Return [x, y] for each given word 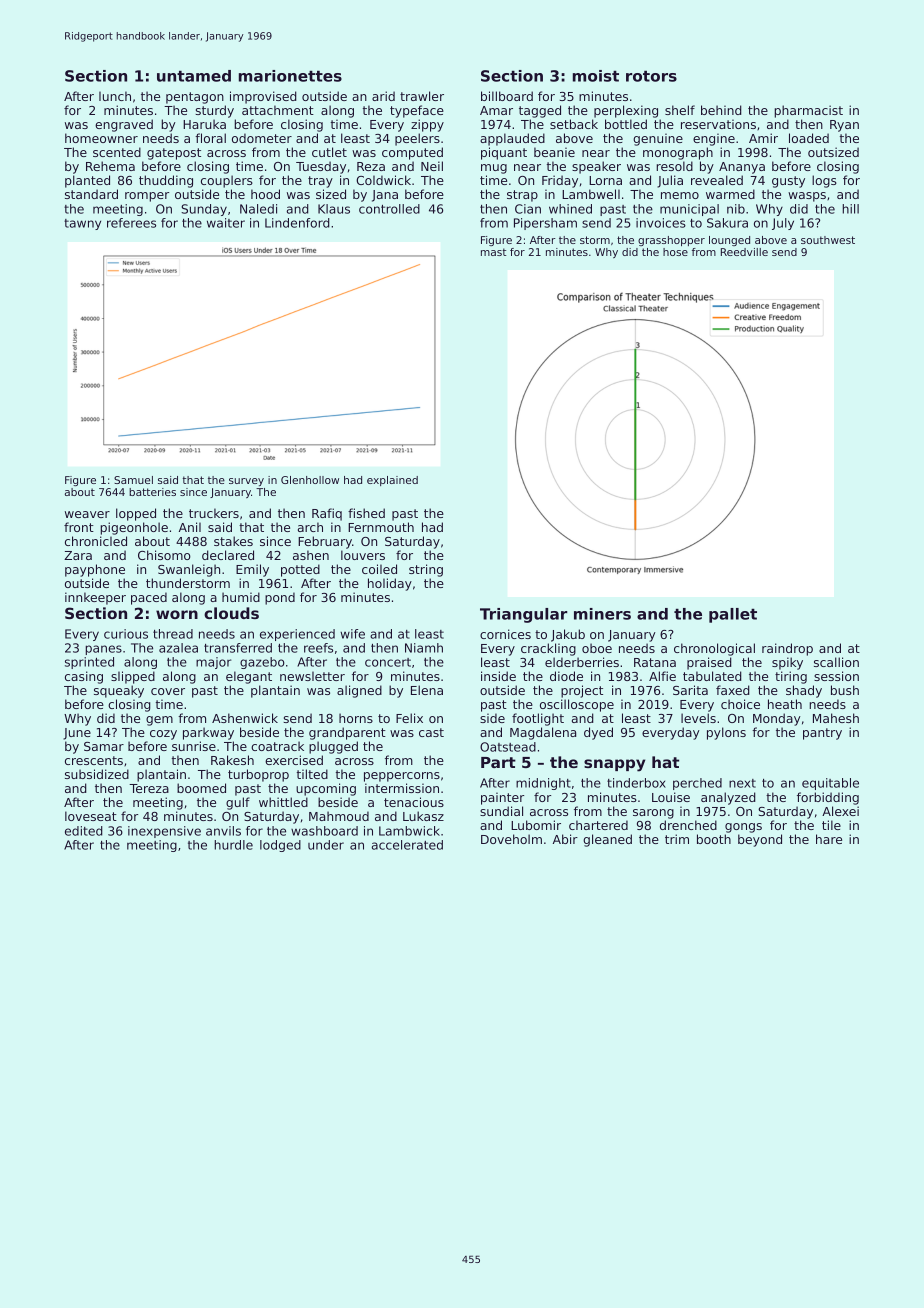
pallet [733, 615]
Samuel [133, 480]
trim [677, 839]
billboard [507, 96]
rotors [651, 76]
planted [87, 181]
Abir [565, 839]
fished [366, 513]
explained [392, 481]
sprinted [89, 663]
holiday [390, 584]
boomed [201, 788]
